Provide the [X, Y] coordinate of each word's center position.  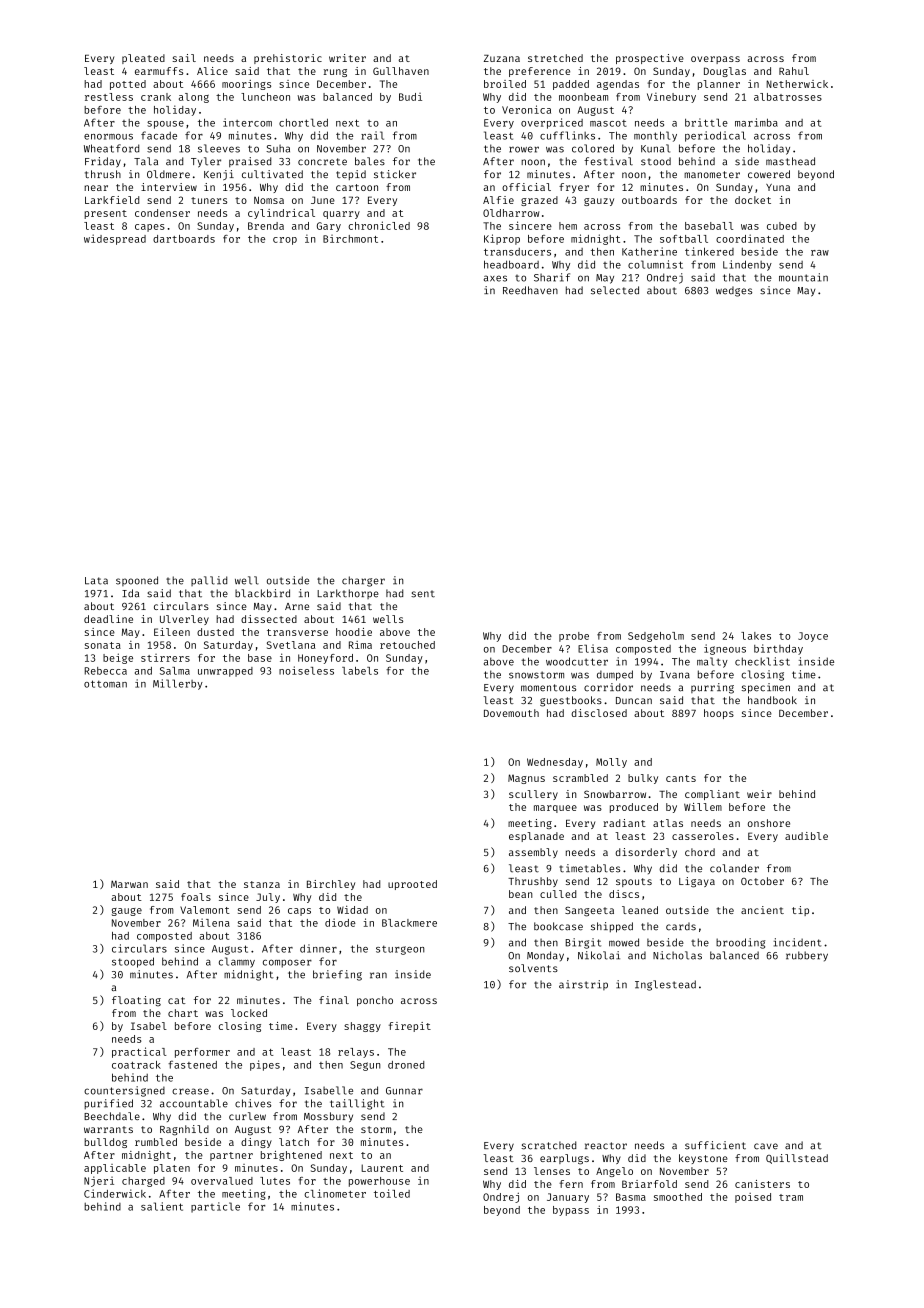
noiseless [306, 670]
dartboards [184, 239]
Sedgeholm [656, 637]
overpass [715, 60]
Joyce [813, 637]
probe [574, 637]
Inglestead [665, 985]
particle [215, 1207]
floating [136, 1001]
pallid [209, 581]
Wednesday [555, 763]
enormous [108, 137]
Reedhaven [530, 290]
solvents [533, 968]
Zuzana [502, 58]
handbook [772, 700]
